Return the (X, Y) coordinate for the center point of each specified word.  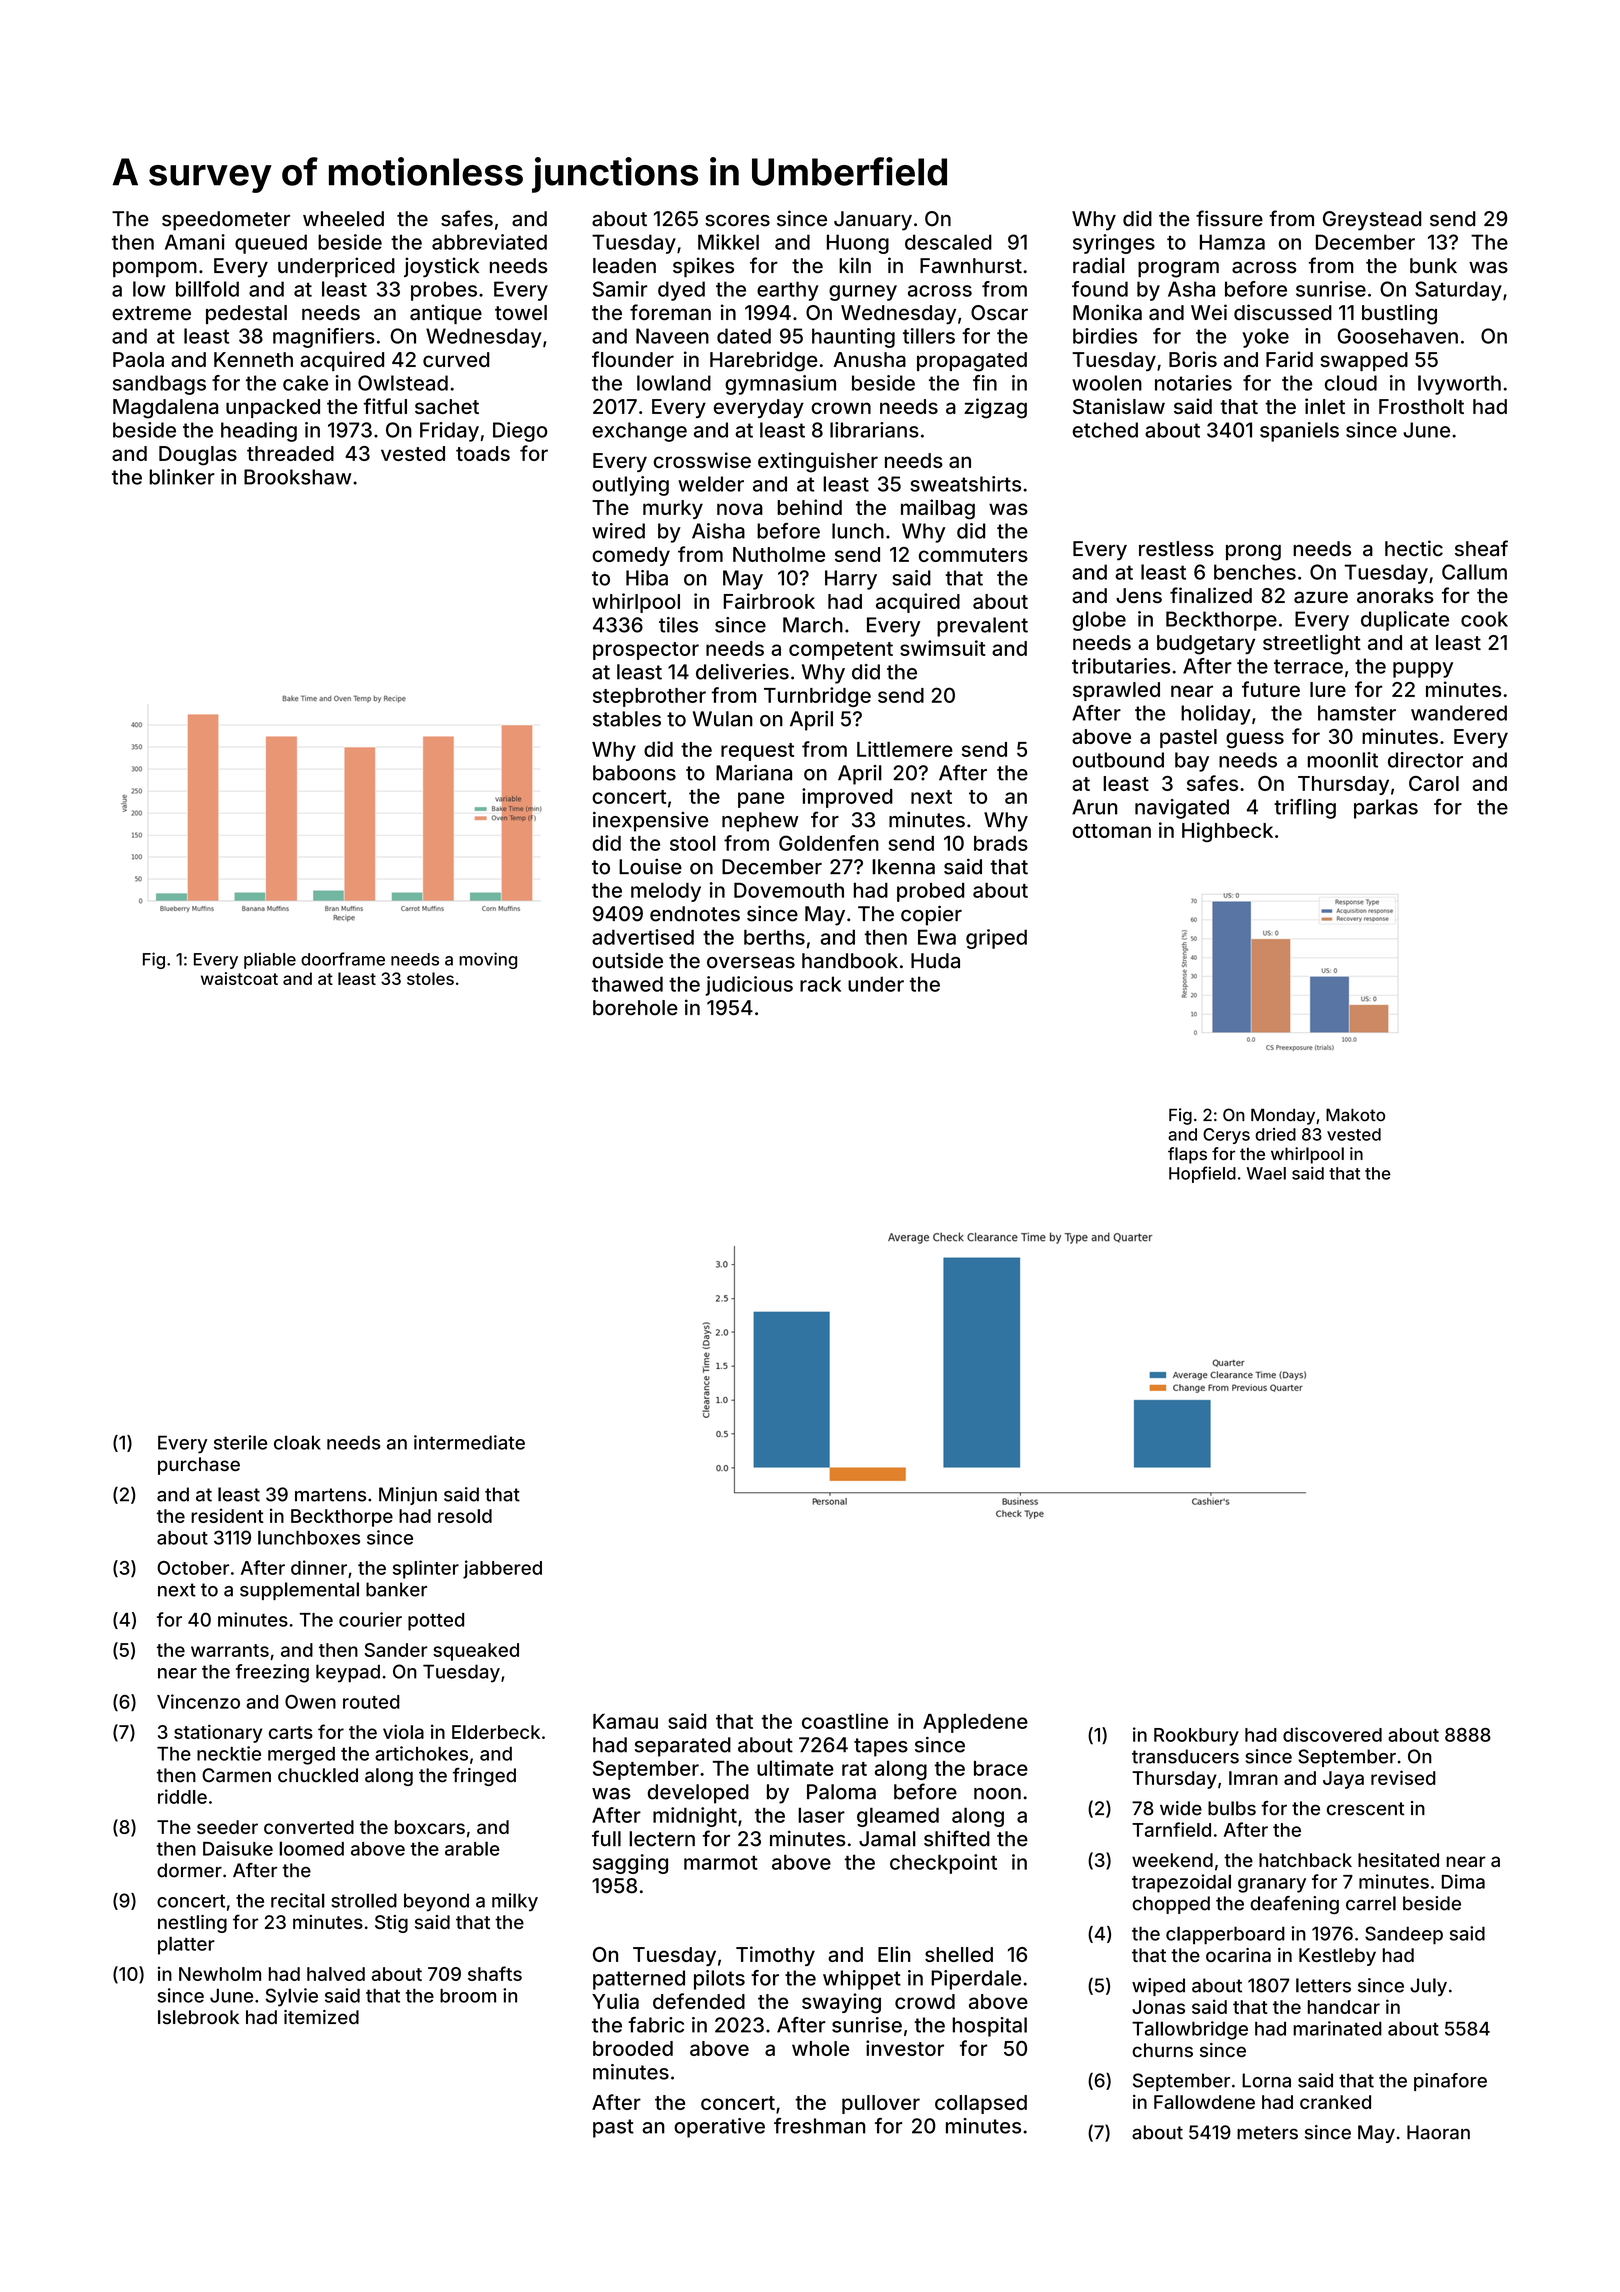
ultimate (795, 1768)
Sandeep (1404, 1935)
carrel (1371, 1903)
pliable (270, 960)
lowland (674, 383)
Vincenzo (198, 1701)
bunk (1433, 265)
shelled (959, 1954)
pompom (155, 269)
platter (186, 1945)
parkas (1386, 809)
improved (847, 798)
